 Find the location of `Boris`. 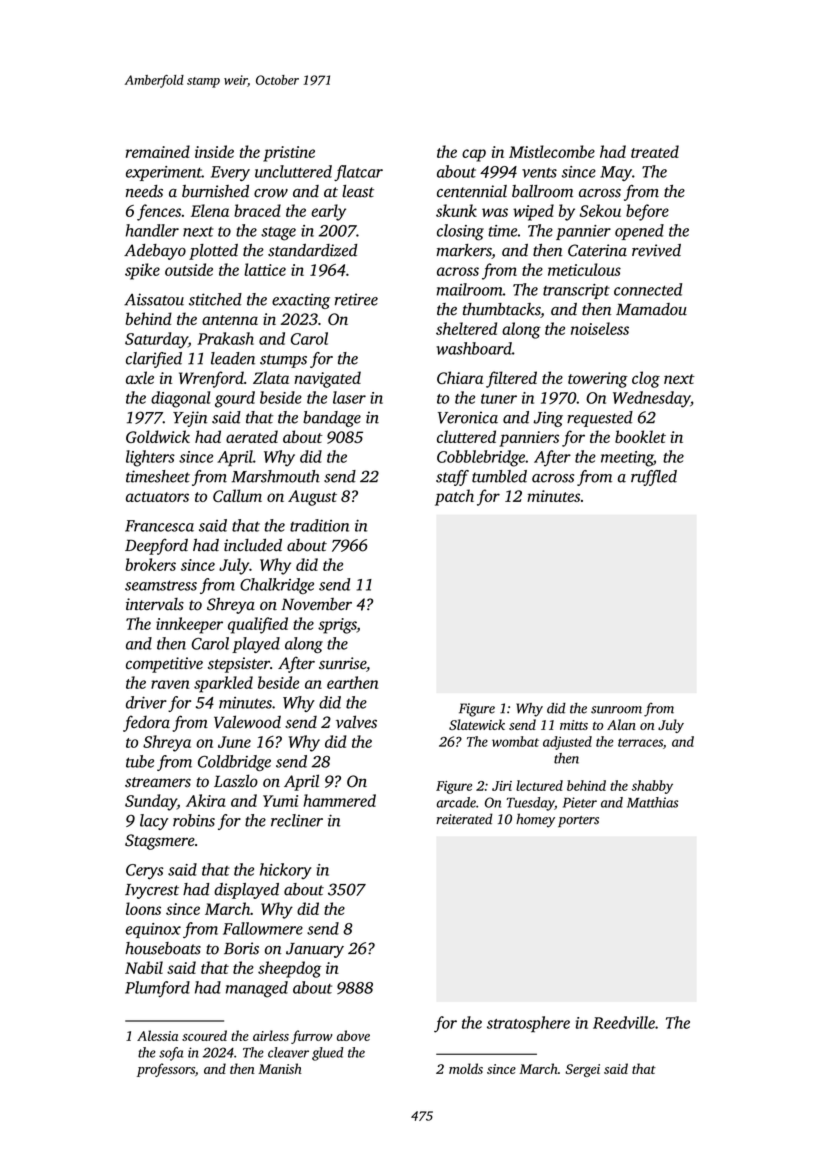

Boris is located at coordinates (241, 948).
